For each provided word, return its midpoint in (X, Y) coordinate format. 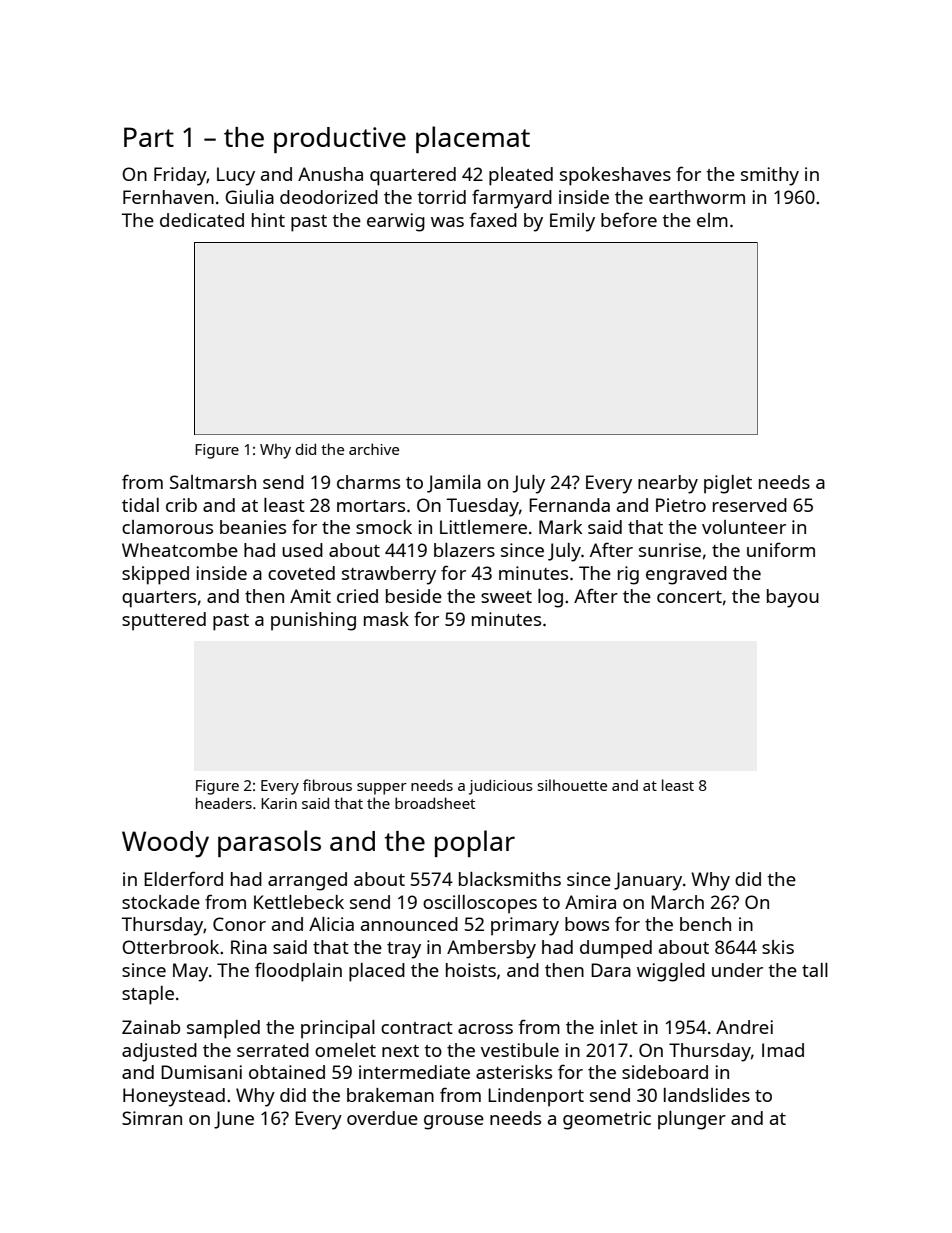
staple (148, 995)
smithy (770, 176)
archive (374, 449)
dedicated (202, 220)
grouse (454, 1122)
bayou (793, 598)
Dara (611, 970)
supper (382, 789)
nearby (668, 484)
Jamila (454, 484)
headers (224, 803)
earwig (396, 222)
